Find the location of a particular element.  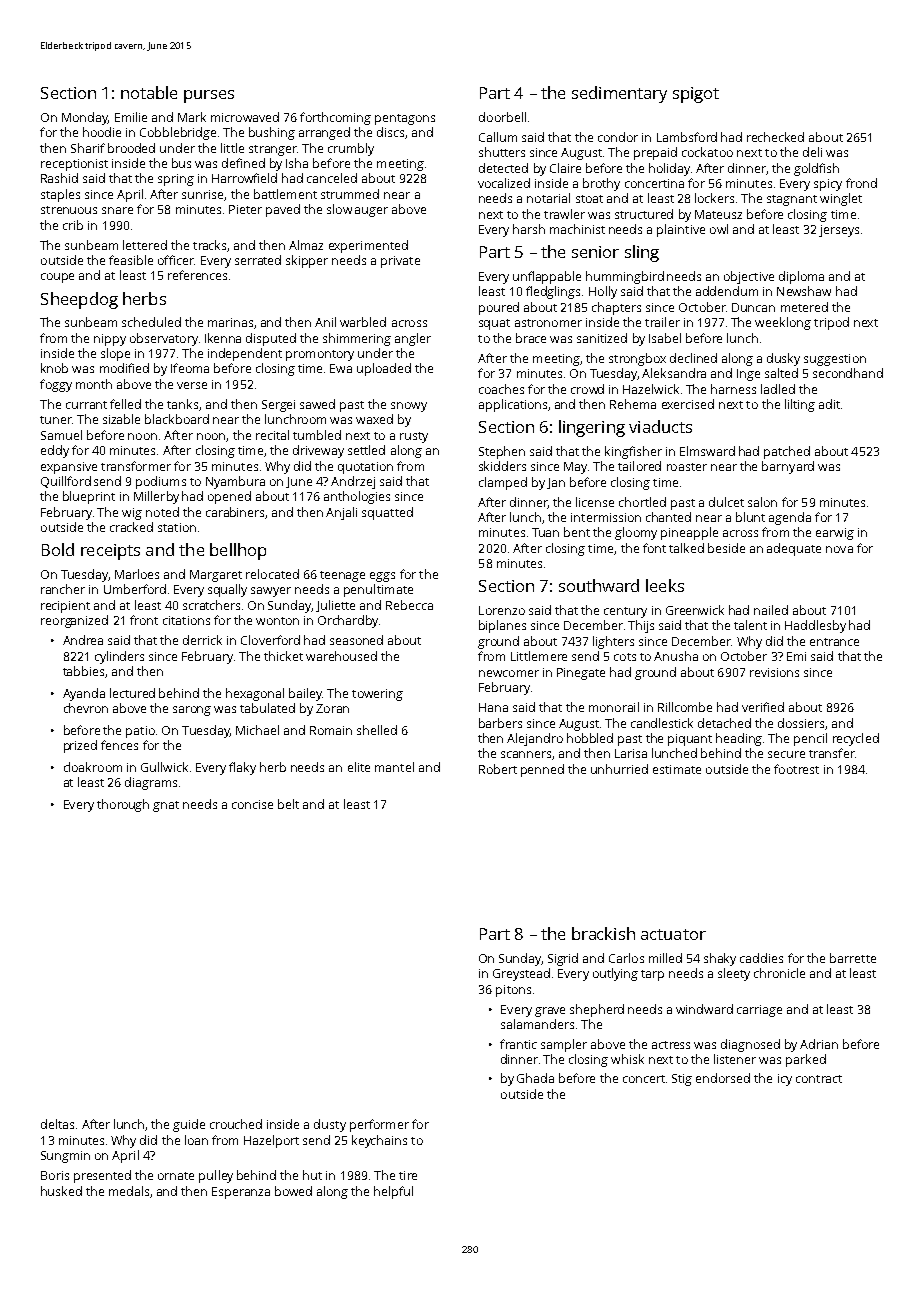

structured is located at coordinates (644, 214).
